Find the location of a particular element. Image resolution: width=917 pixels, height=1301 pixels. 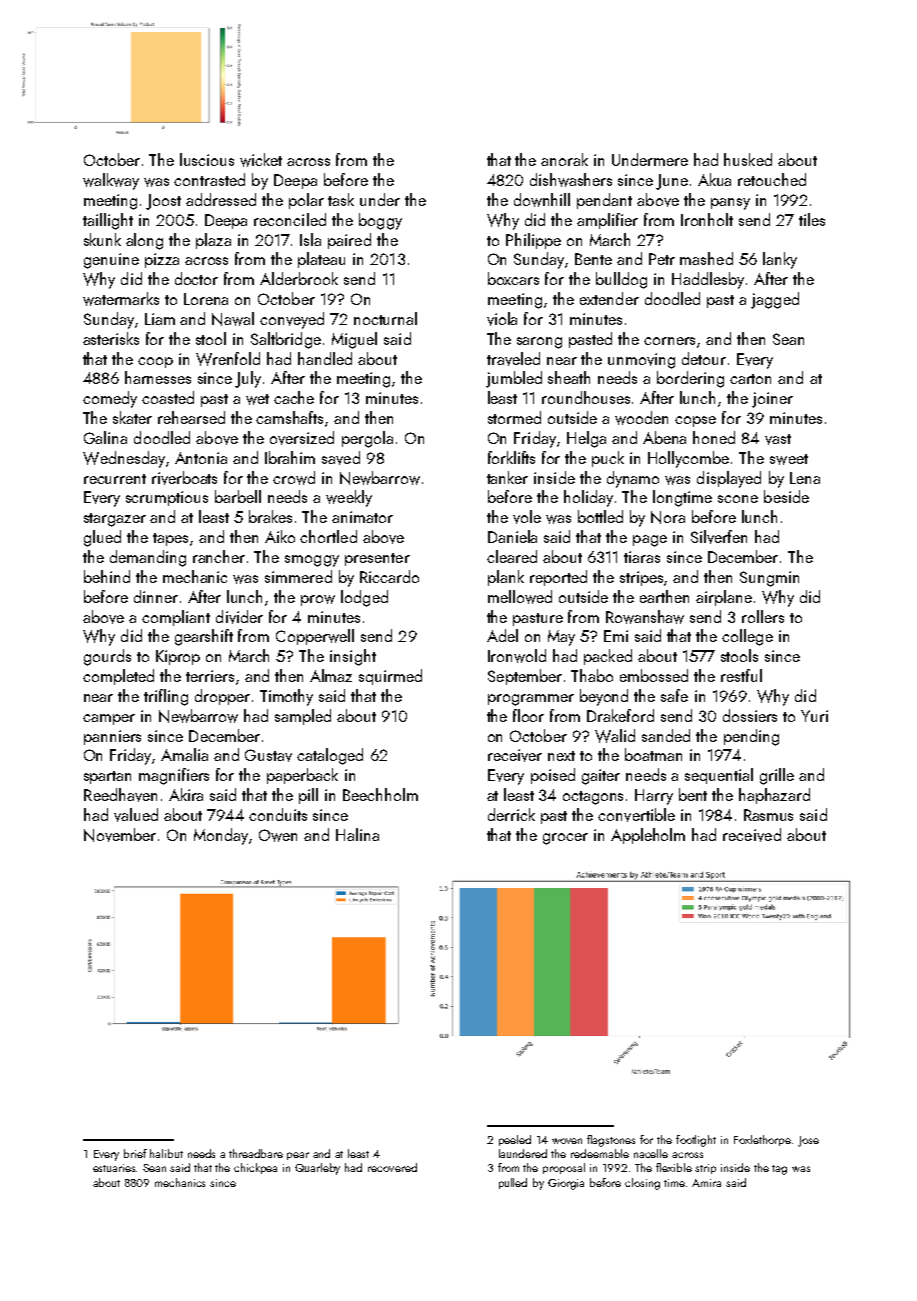

contrasted is located at coordinates (209, 179).
